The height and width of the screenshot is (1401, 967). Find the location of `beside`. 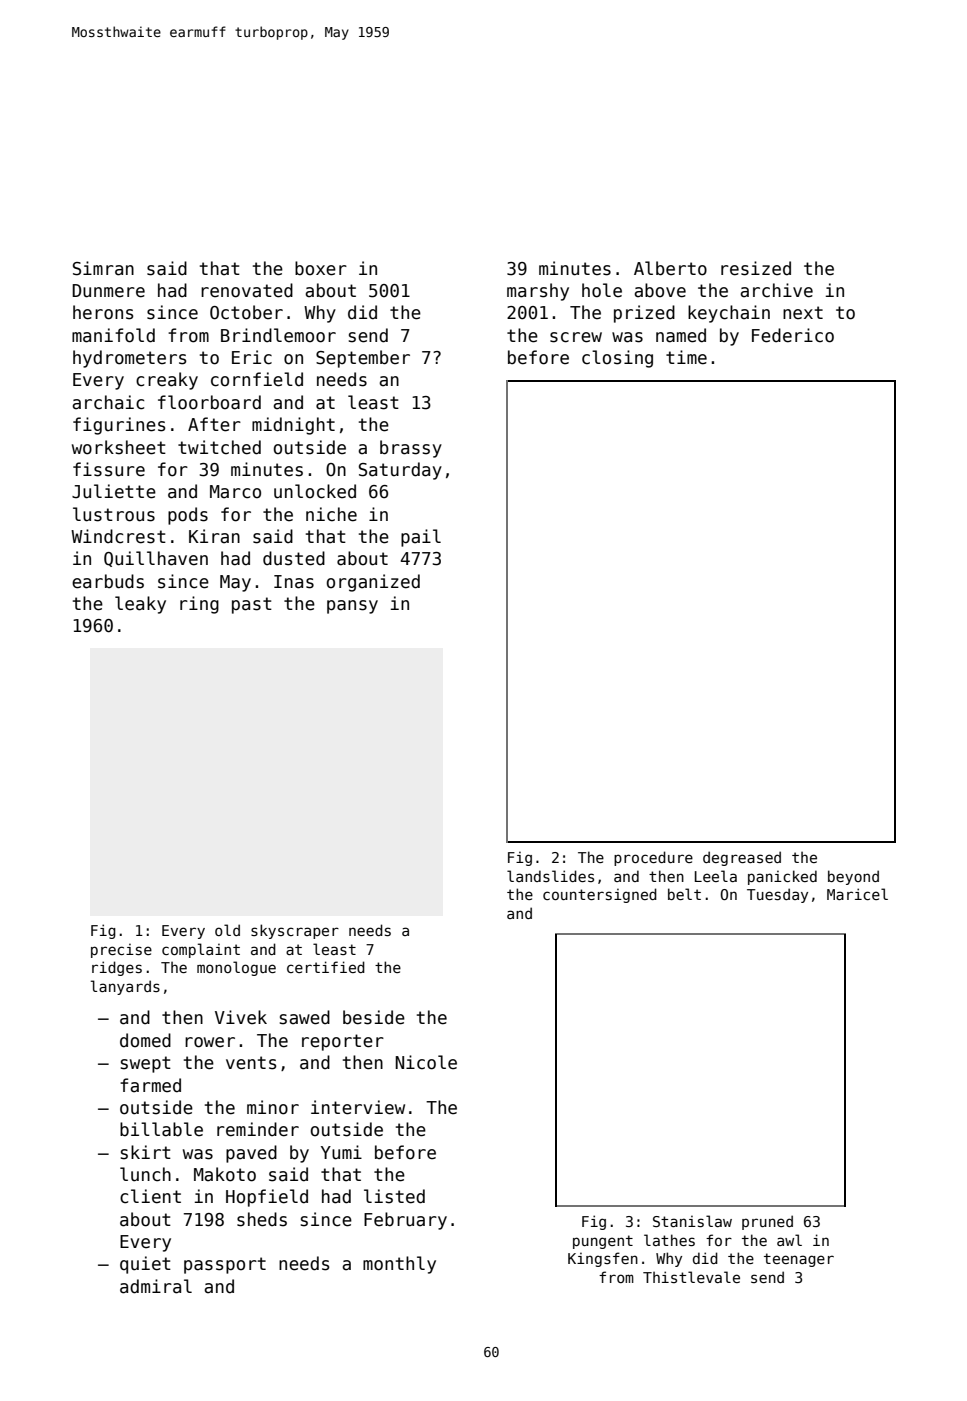

beside is located at coordinates (374, 1017).
